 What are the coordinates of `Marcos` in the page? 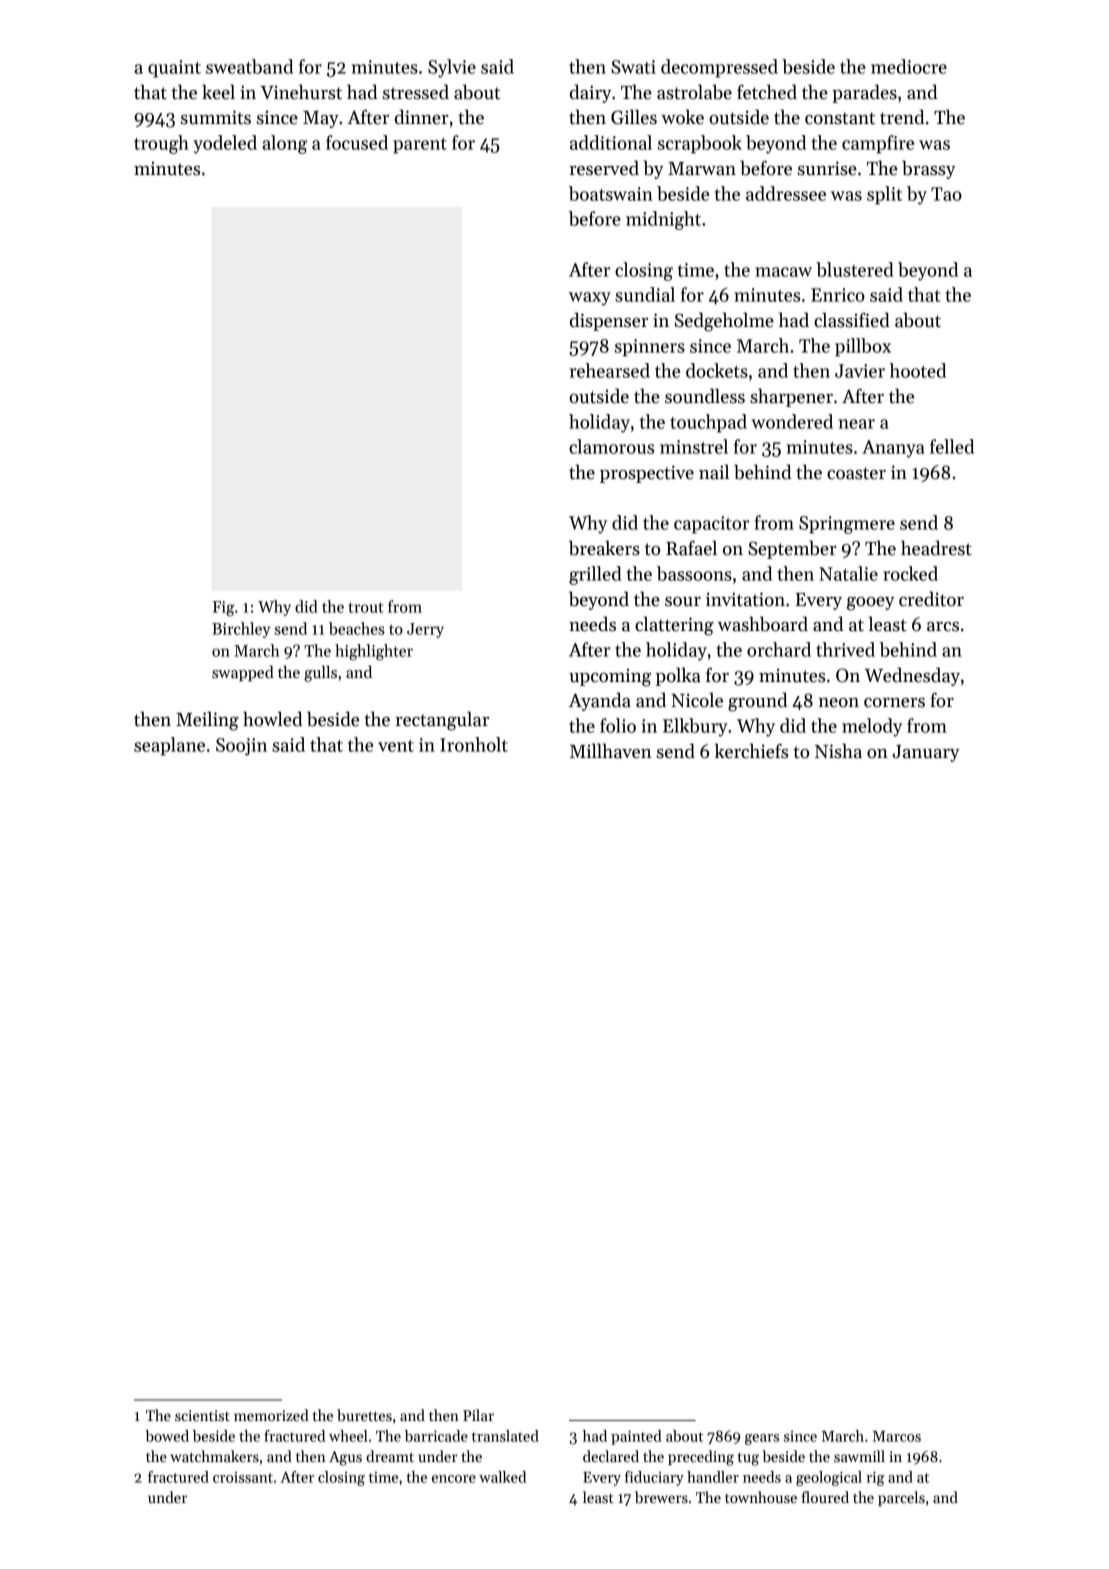 It's located at (897, 1436).
